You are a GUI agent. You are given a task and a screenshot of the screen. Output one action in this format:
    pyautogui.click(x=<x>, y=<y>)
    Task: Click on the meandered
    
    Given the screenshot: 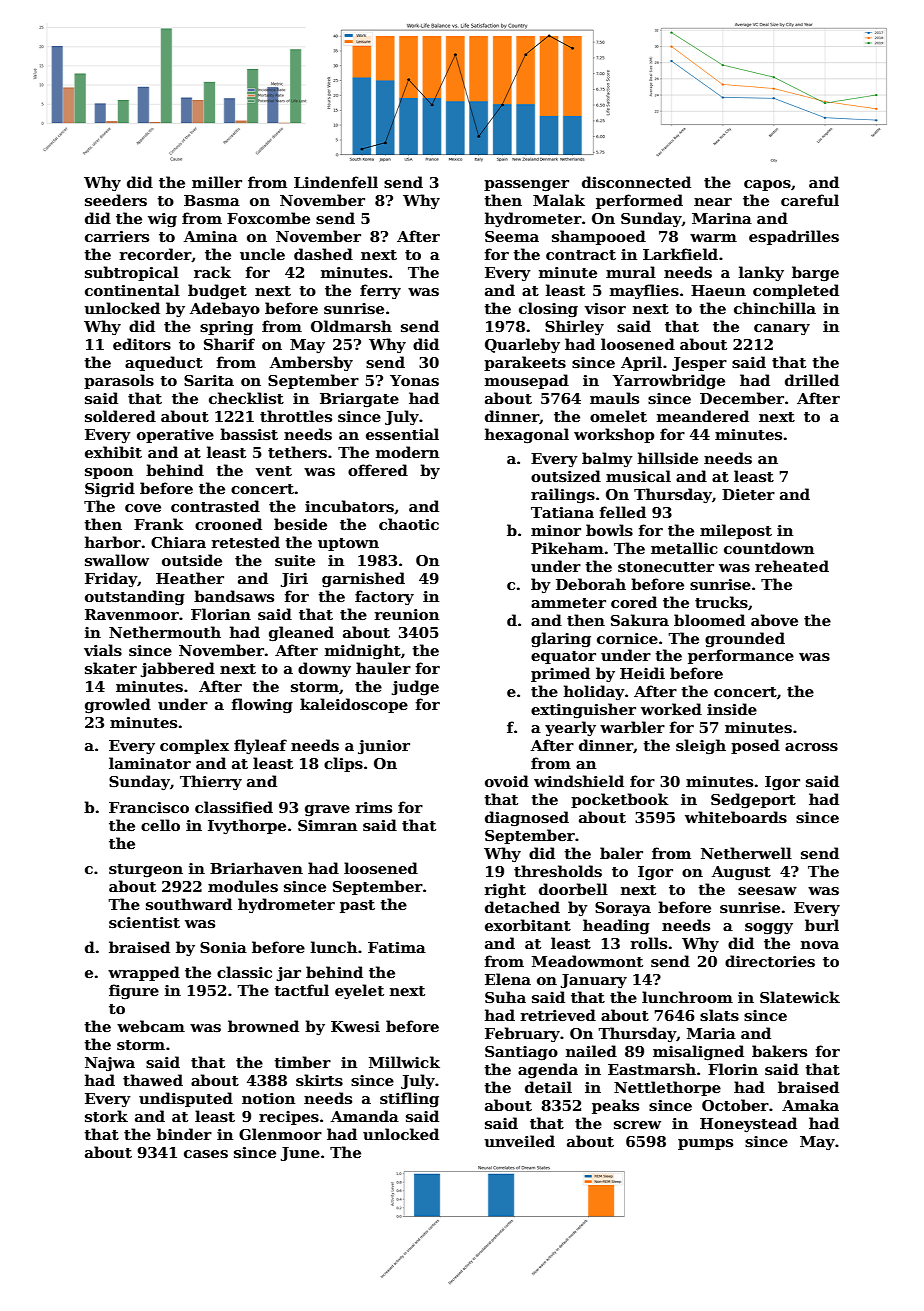 What is the action you would take?
    pyautogui.click(x=703, y=416)
